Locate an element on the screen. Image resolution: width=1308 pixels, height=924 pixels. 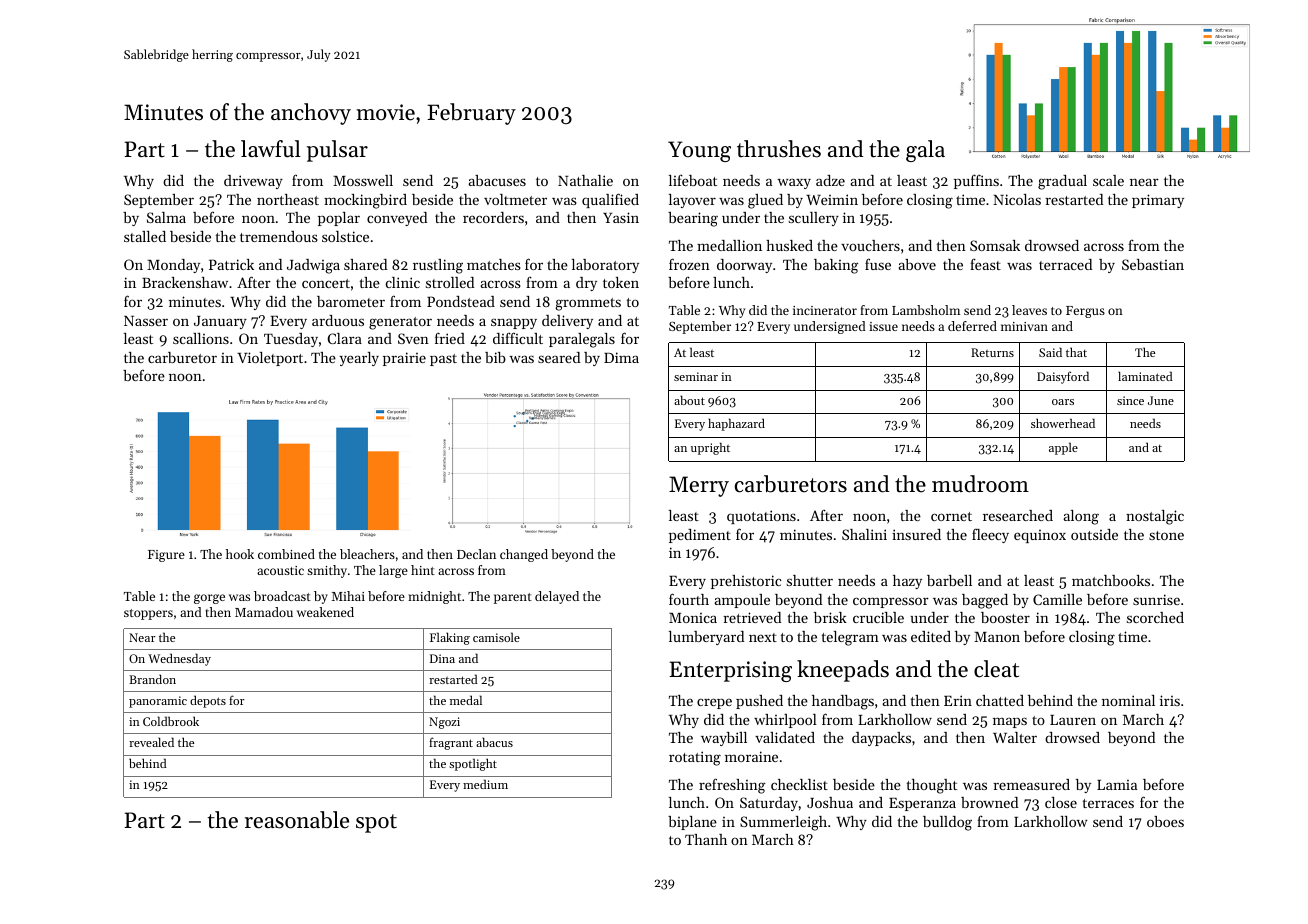
driveway is located at coordinates (253, 182).
